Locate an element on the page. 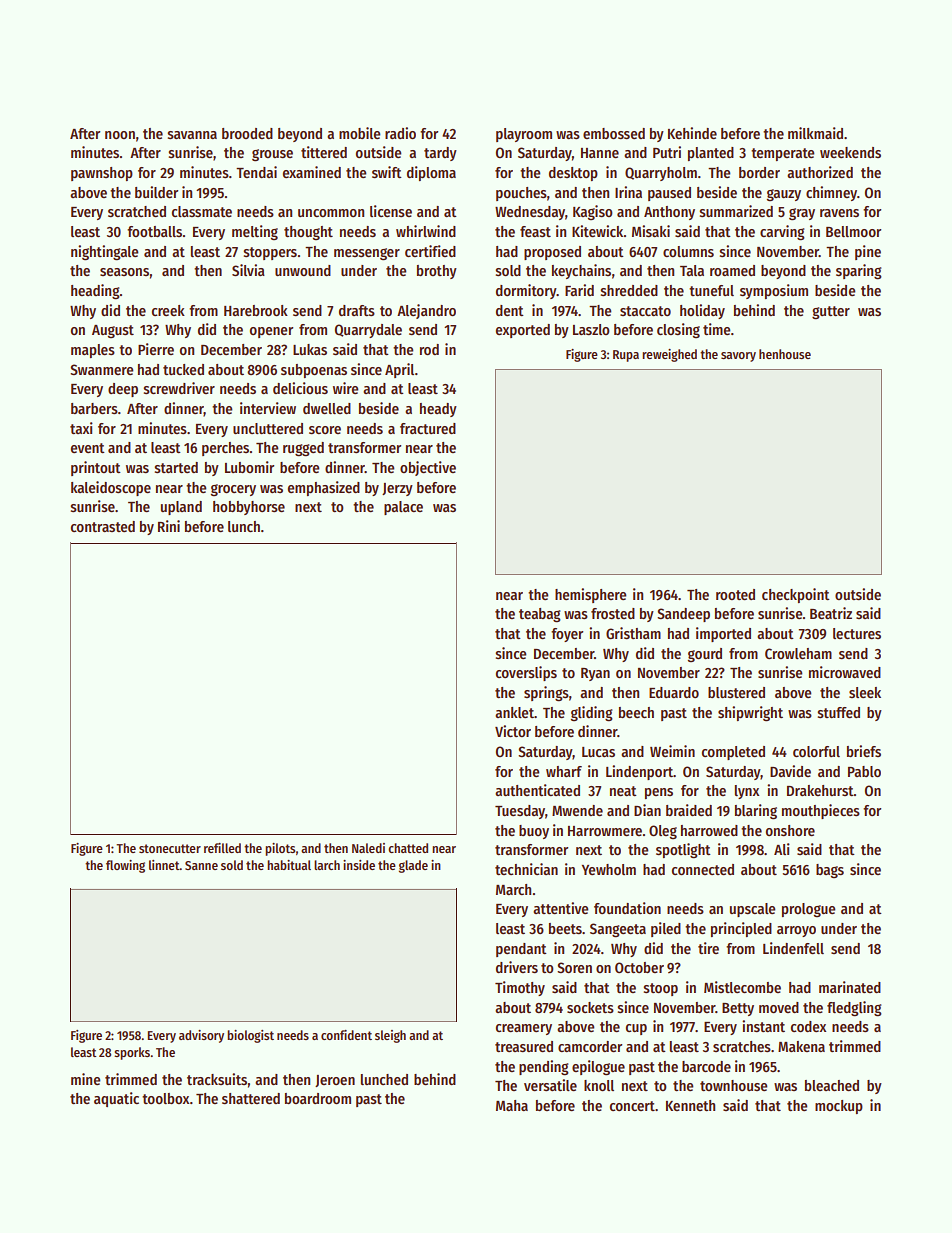  pilots is located at coordinates (280, 849).
